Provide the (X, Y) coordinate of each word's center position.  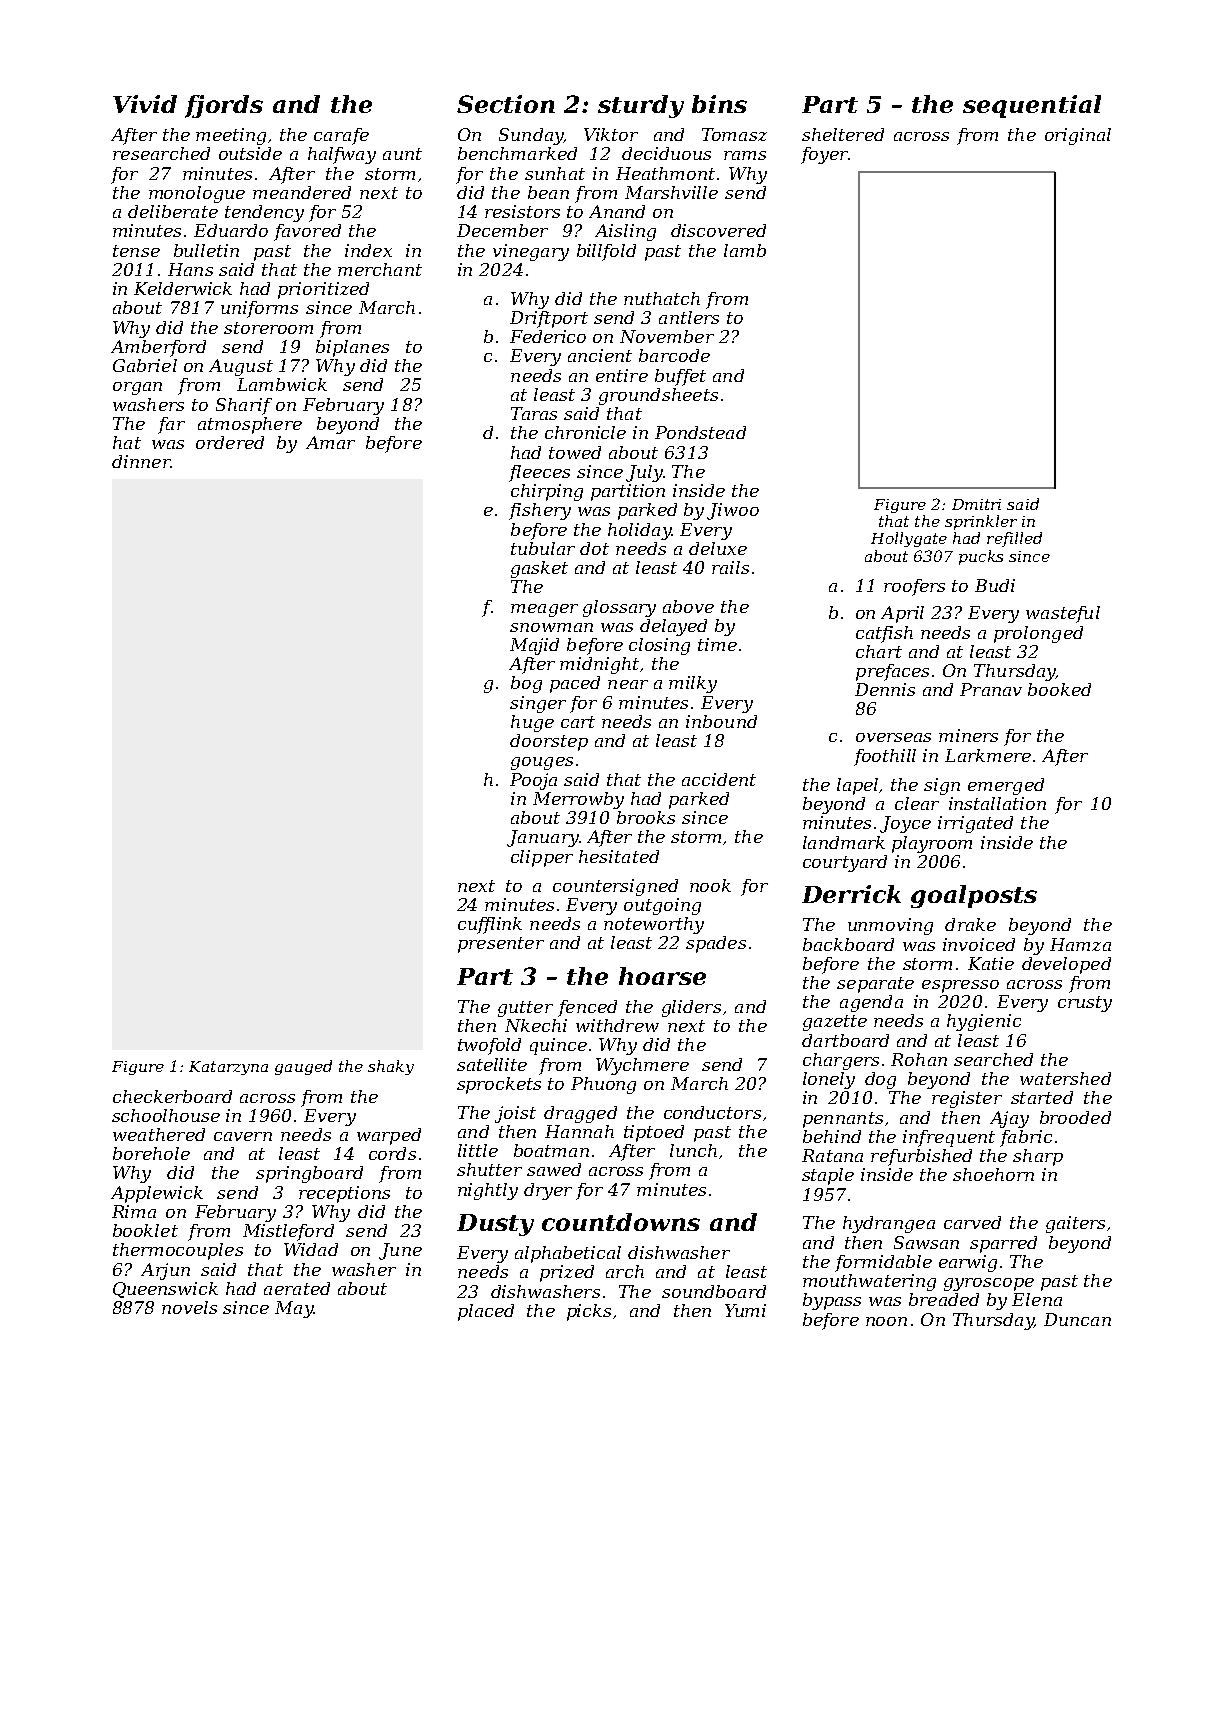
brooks (646, 817)
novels (189, 1307)
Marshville (671, 192)
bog (526, 684)
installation (997, 803)
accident (719, 779)
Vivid (145, 104)
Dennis (885, 689)
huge (532, 723)
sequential (1032, 106)
